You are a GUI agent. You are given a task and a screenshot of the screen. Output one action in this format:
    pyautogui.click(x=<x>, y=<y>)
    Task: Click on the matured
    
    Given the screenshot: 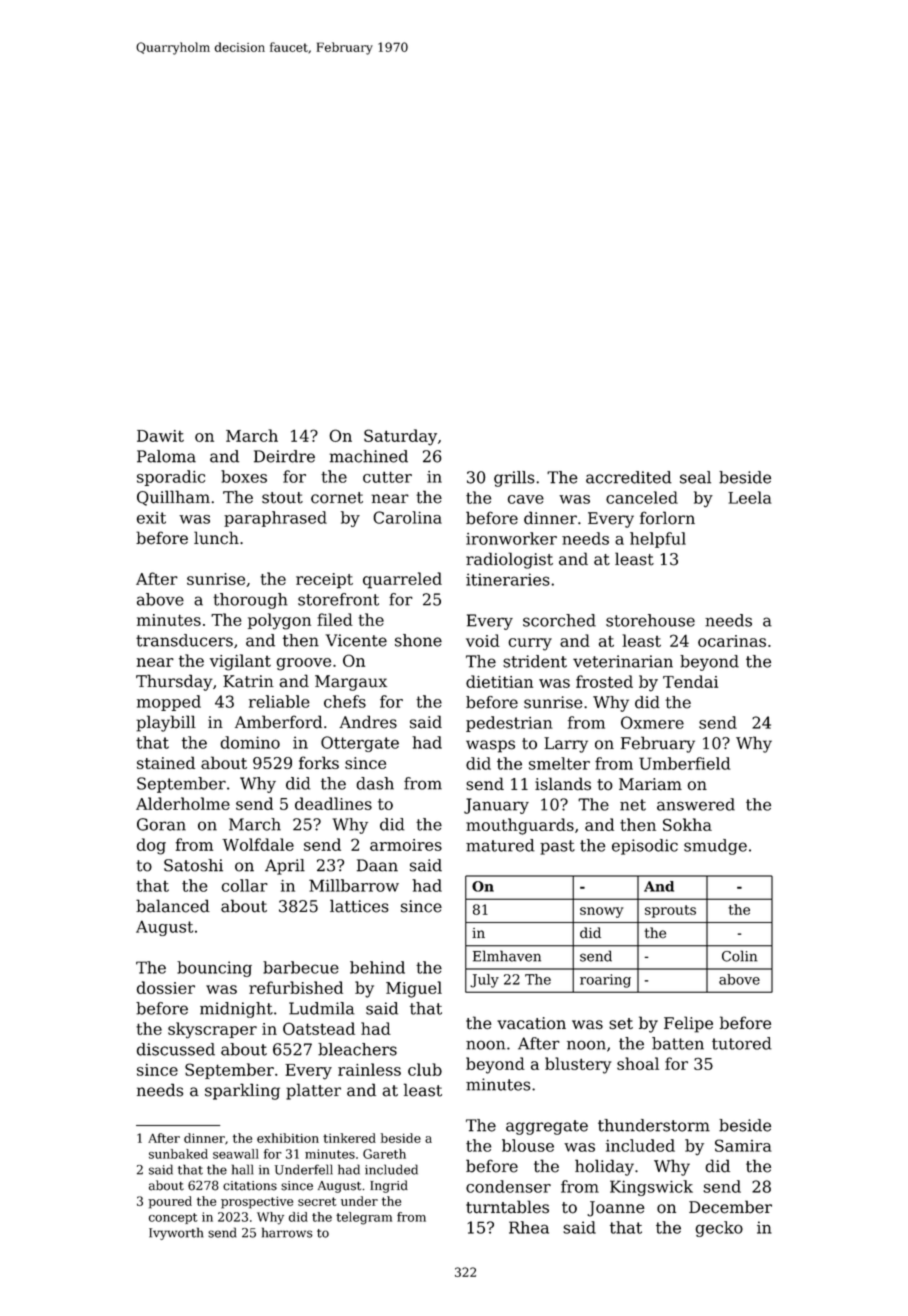 What is the action you would take?
    pyautogui.click(x=500, y=845)
